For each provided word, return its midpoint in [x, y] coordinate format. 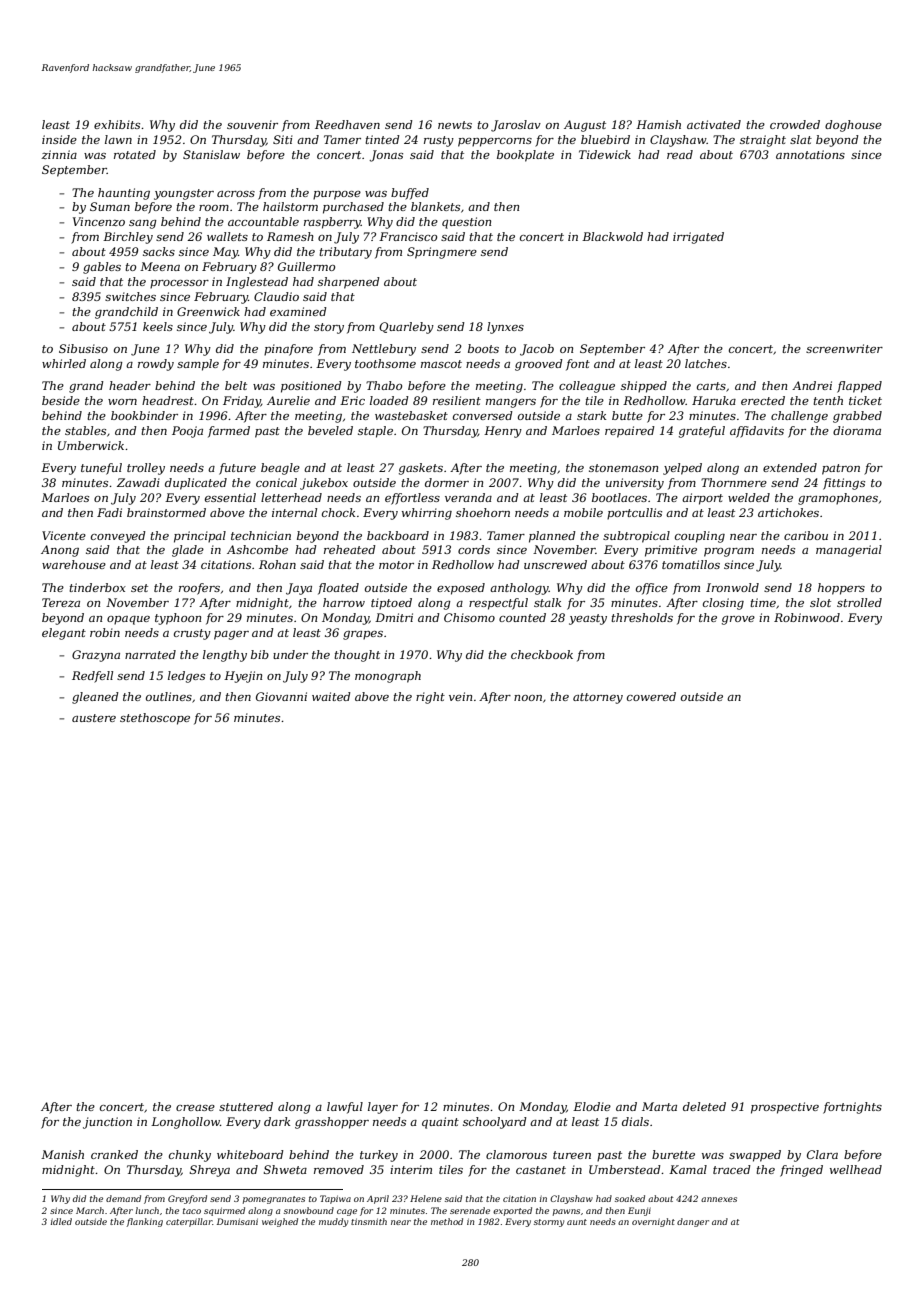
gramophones [838, 499]
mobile [583, 512]
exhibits [117, 124]
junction [107, 1123]
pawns [566, 1212]
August [585, 126]
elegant [64, 634]
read [680, 154]
